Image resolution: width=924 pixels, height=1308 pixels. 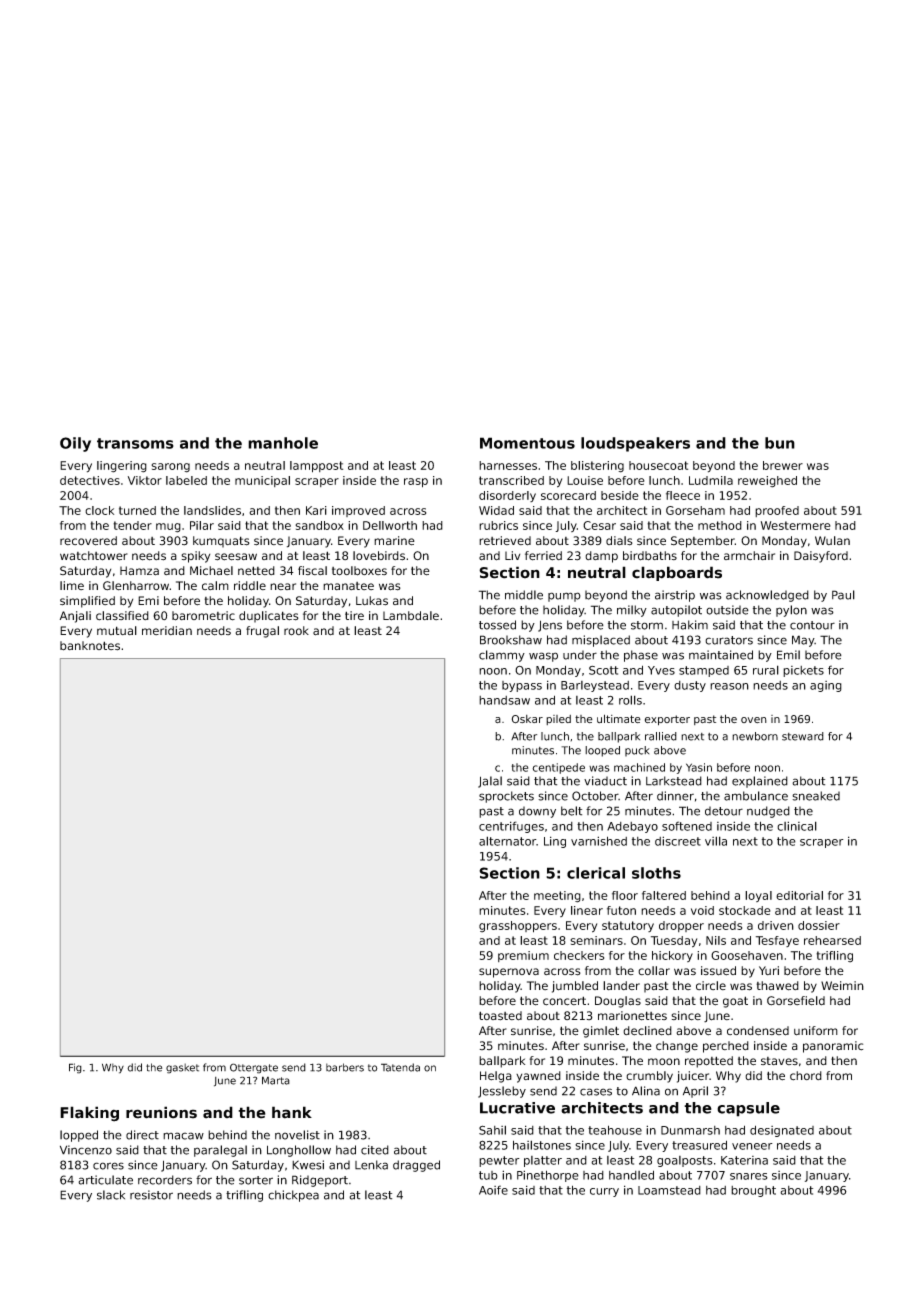 What do you see at coordinates (135, 443) in the page?
I see `transoms` at bounding box center [135, 443].
